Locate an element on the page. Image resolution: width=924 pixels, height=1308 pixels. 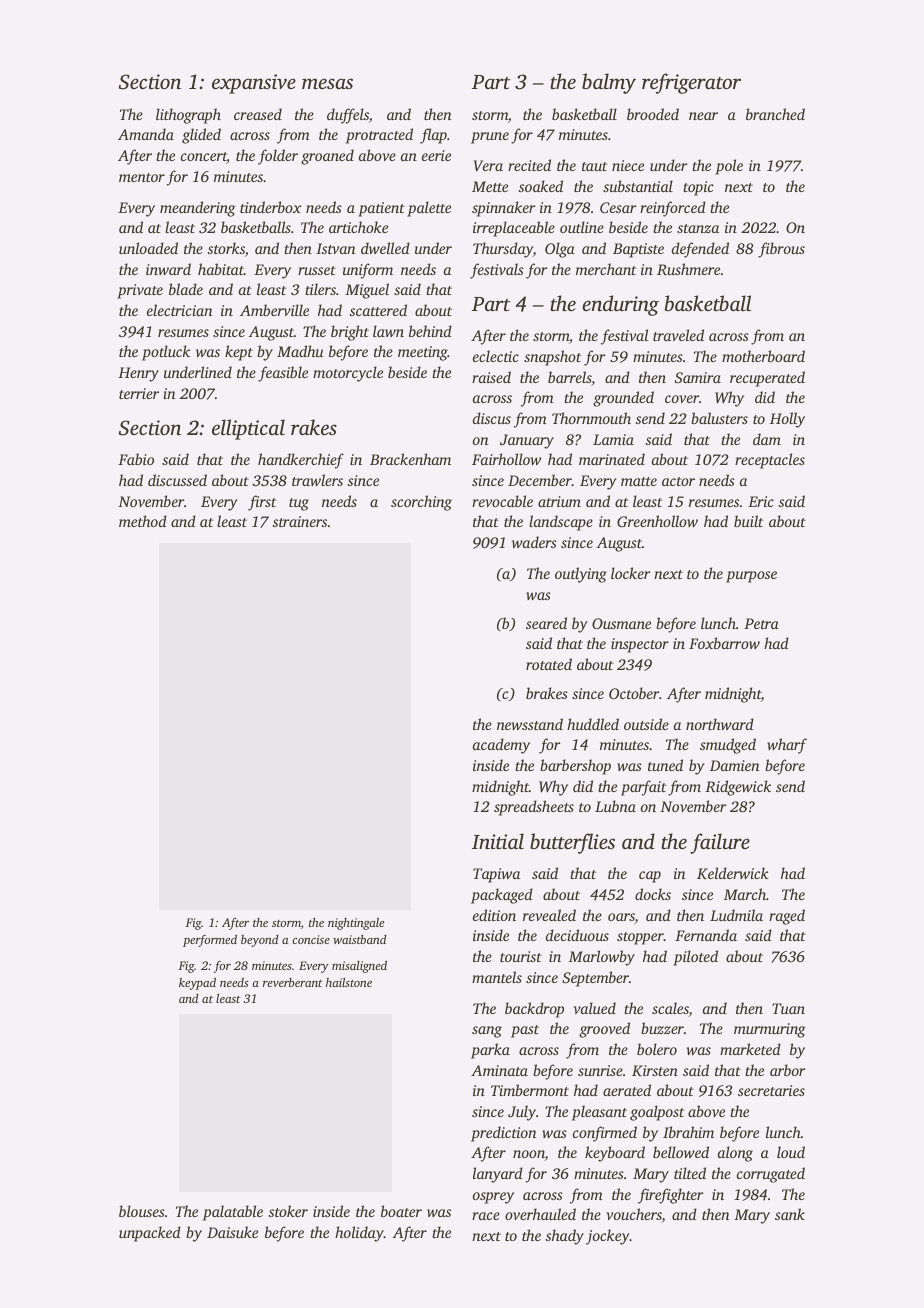
performed is located at coordinates (210, 941).
